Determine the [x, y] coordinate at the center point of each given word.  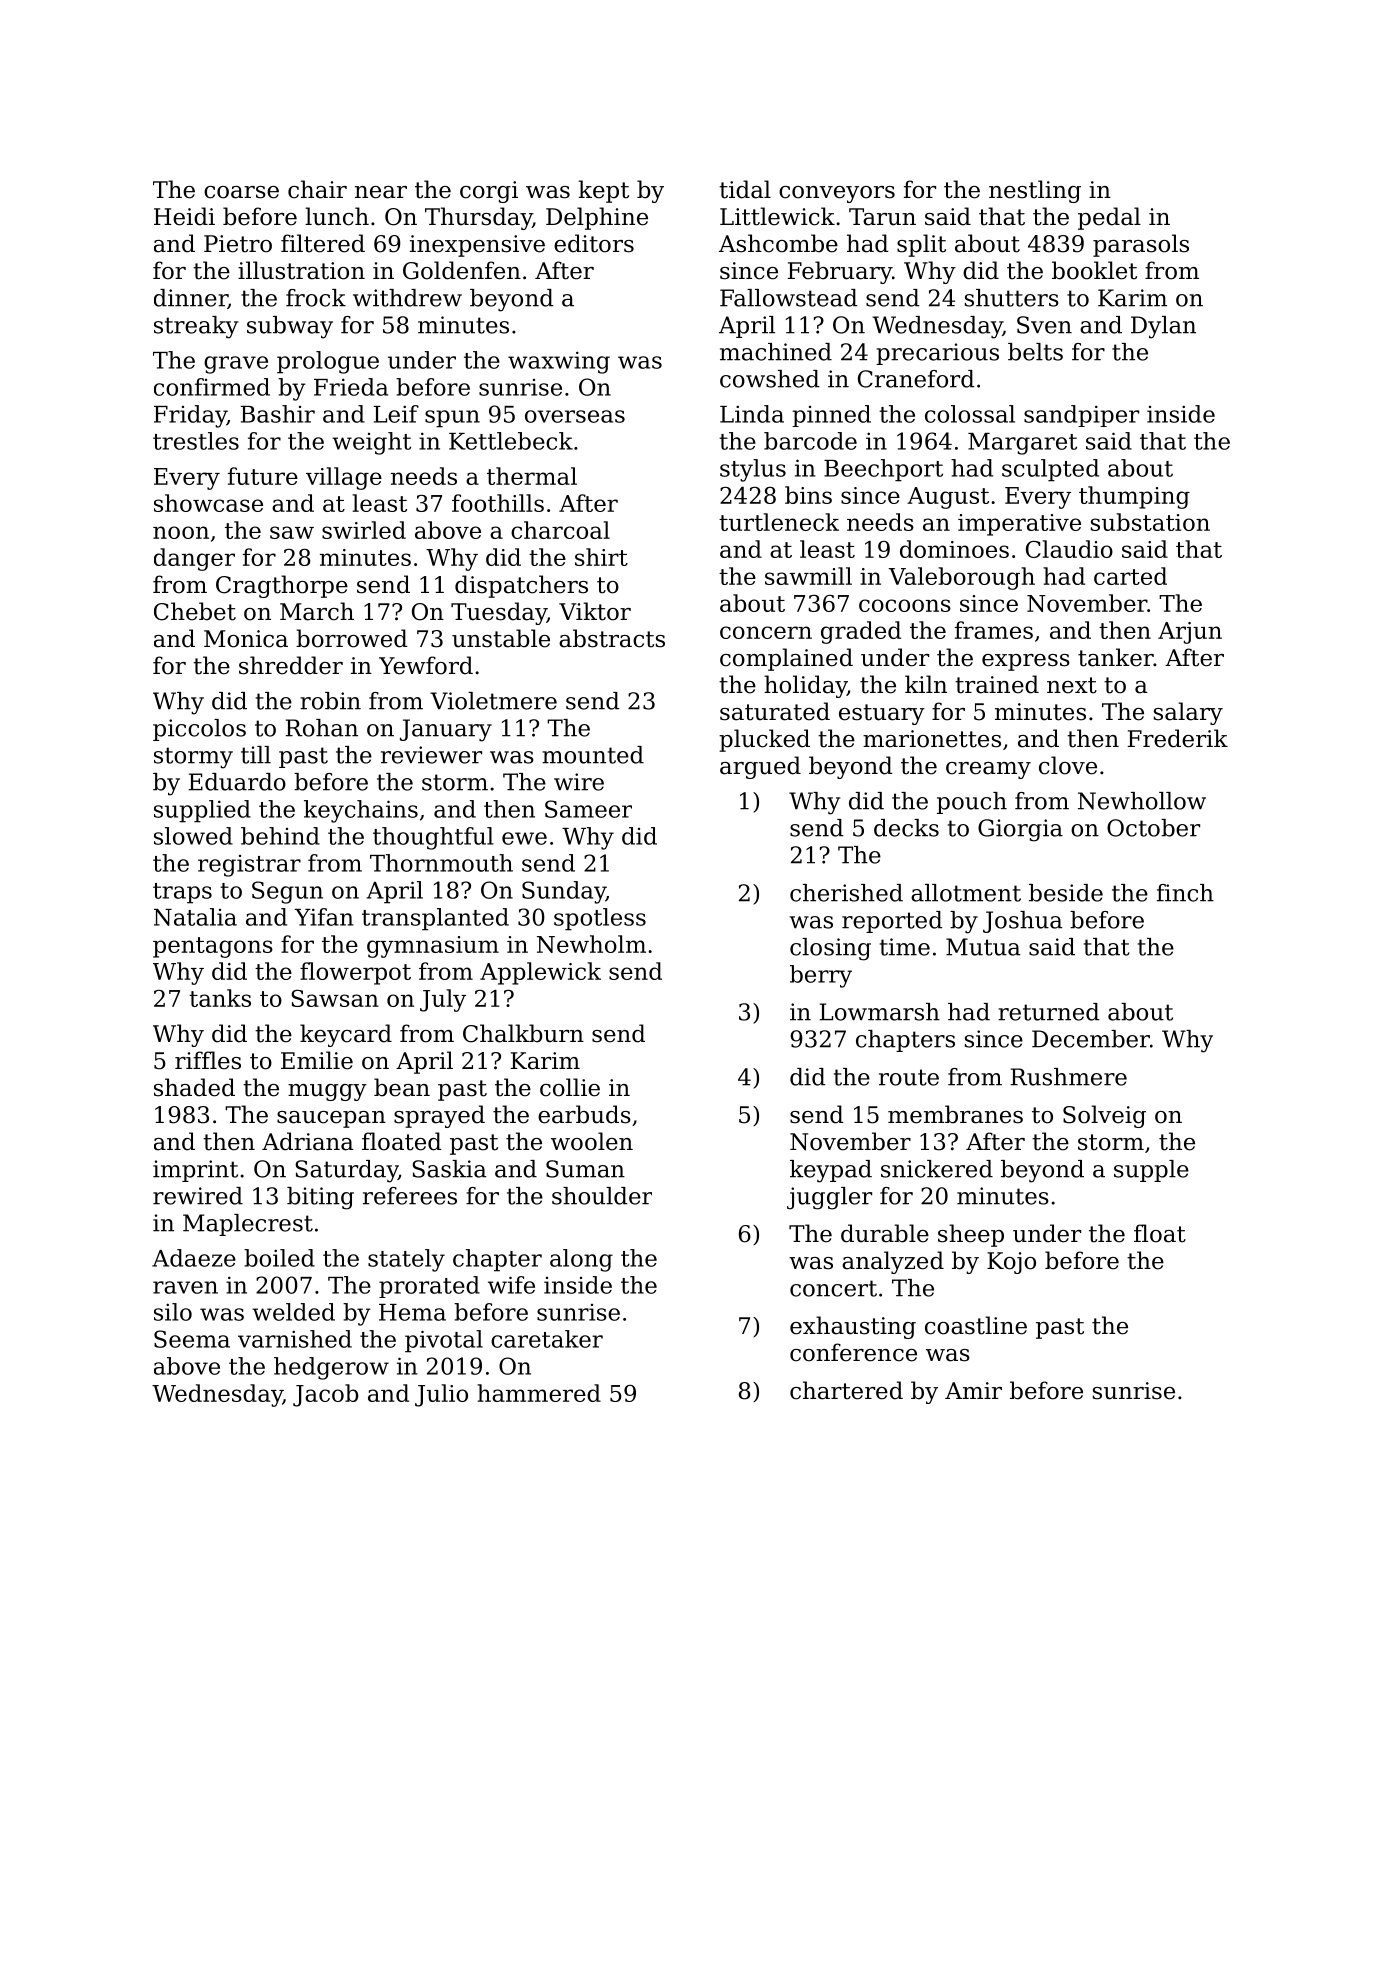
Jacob [325, 1395]
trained [997, 684]
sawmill [808, 576]
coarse [241, 192]
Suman [585, 1169]
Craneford [916, 379]
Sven [1044, 325]
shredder [291, 665]
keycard [346, 1035]
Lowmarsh [880, 1012]
